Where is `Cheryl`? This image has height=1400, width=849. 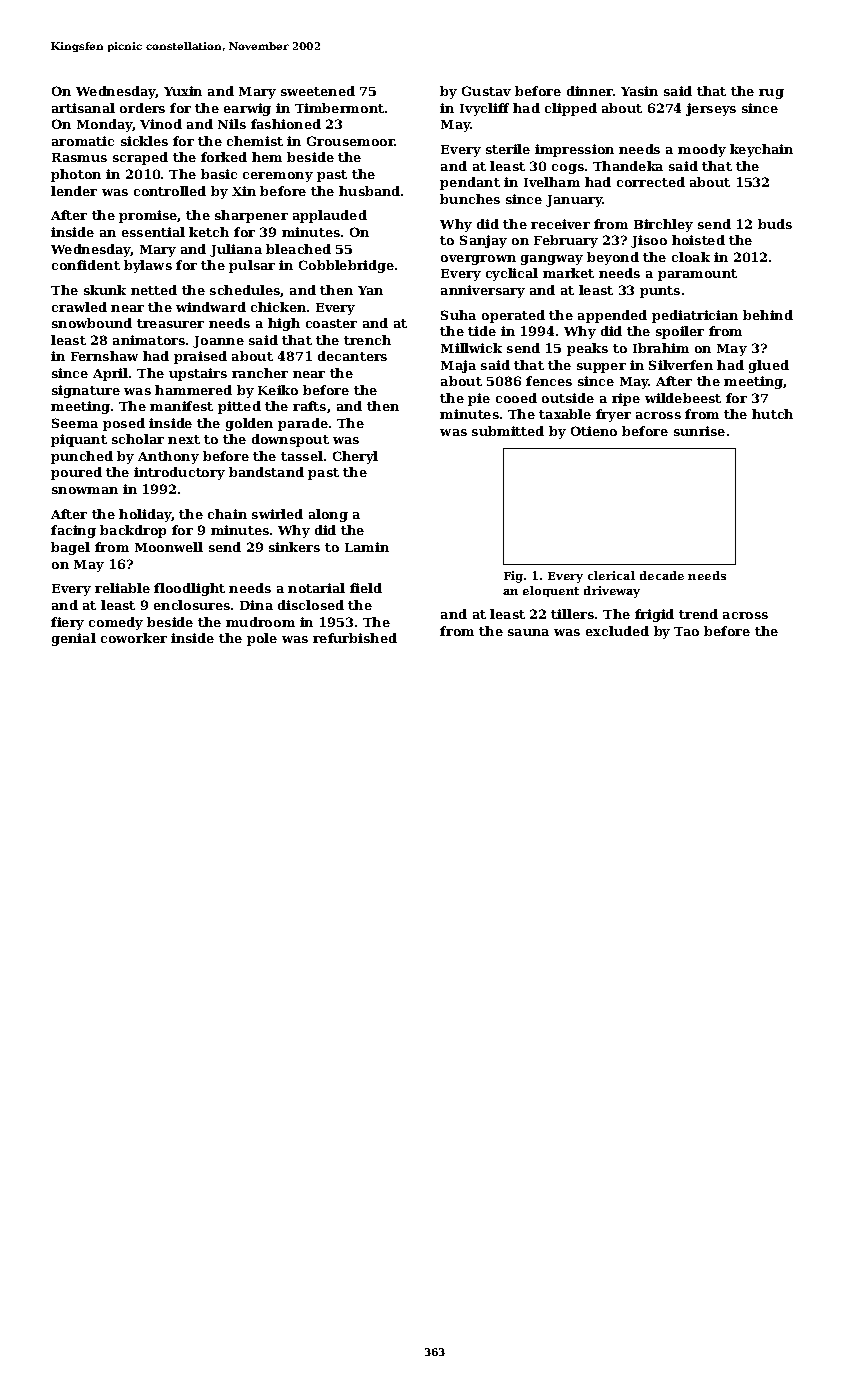
Cheryl is located at coordinates (355, 457).
